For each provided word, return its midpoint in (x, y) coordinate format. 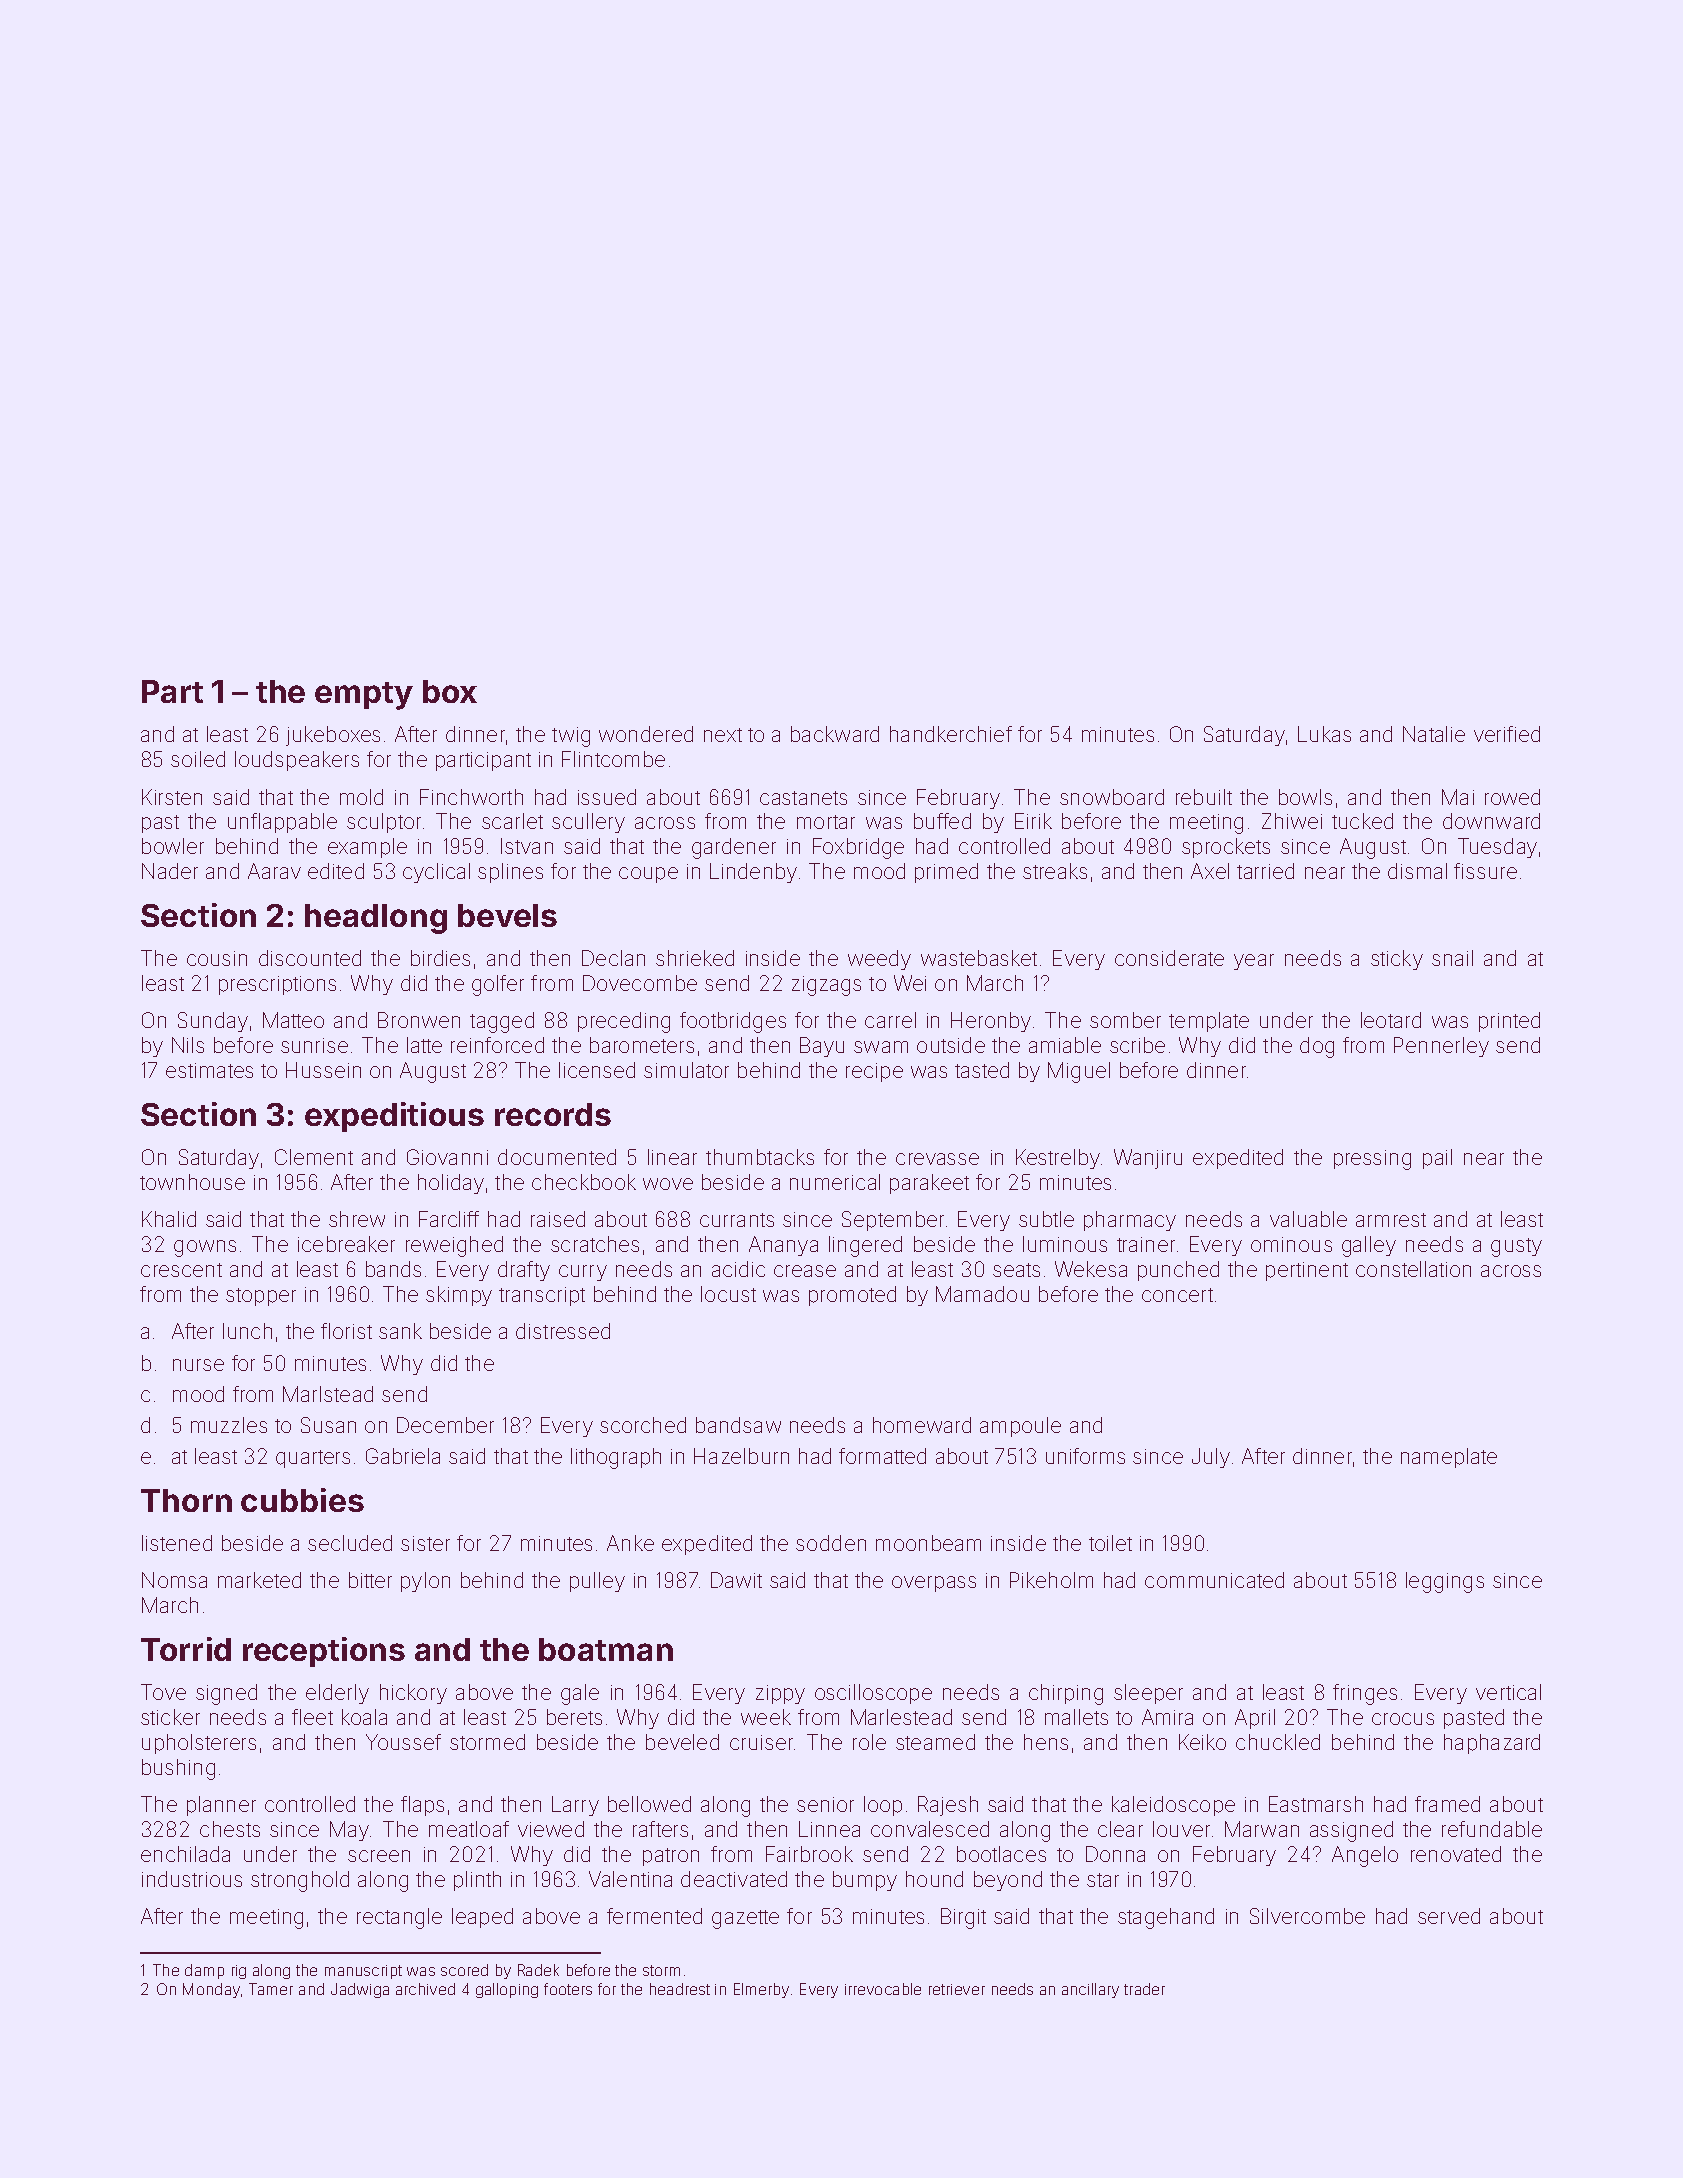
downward (1491, 821)
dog (1317, 1047)
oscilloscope (873, 1694)
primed (946, 873)
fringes (1365, 1694)
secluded (350, 1543)
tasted (982, 1070)
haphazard (1492, 1744)
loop (883, 1806)
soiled (198, 759)
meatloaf (469, 1829)
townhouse (192, 1182)
